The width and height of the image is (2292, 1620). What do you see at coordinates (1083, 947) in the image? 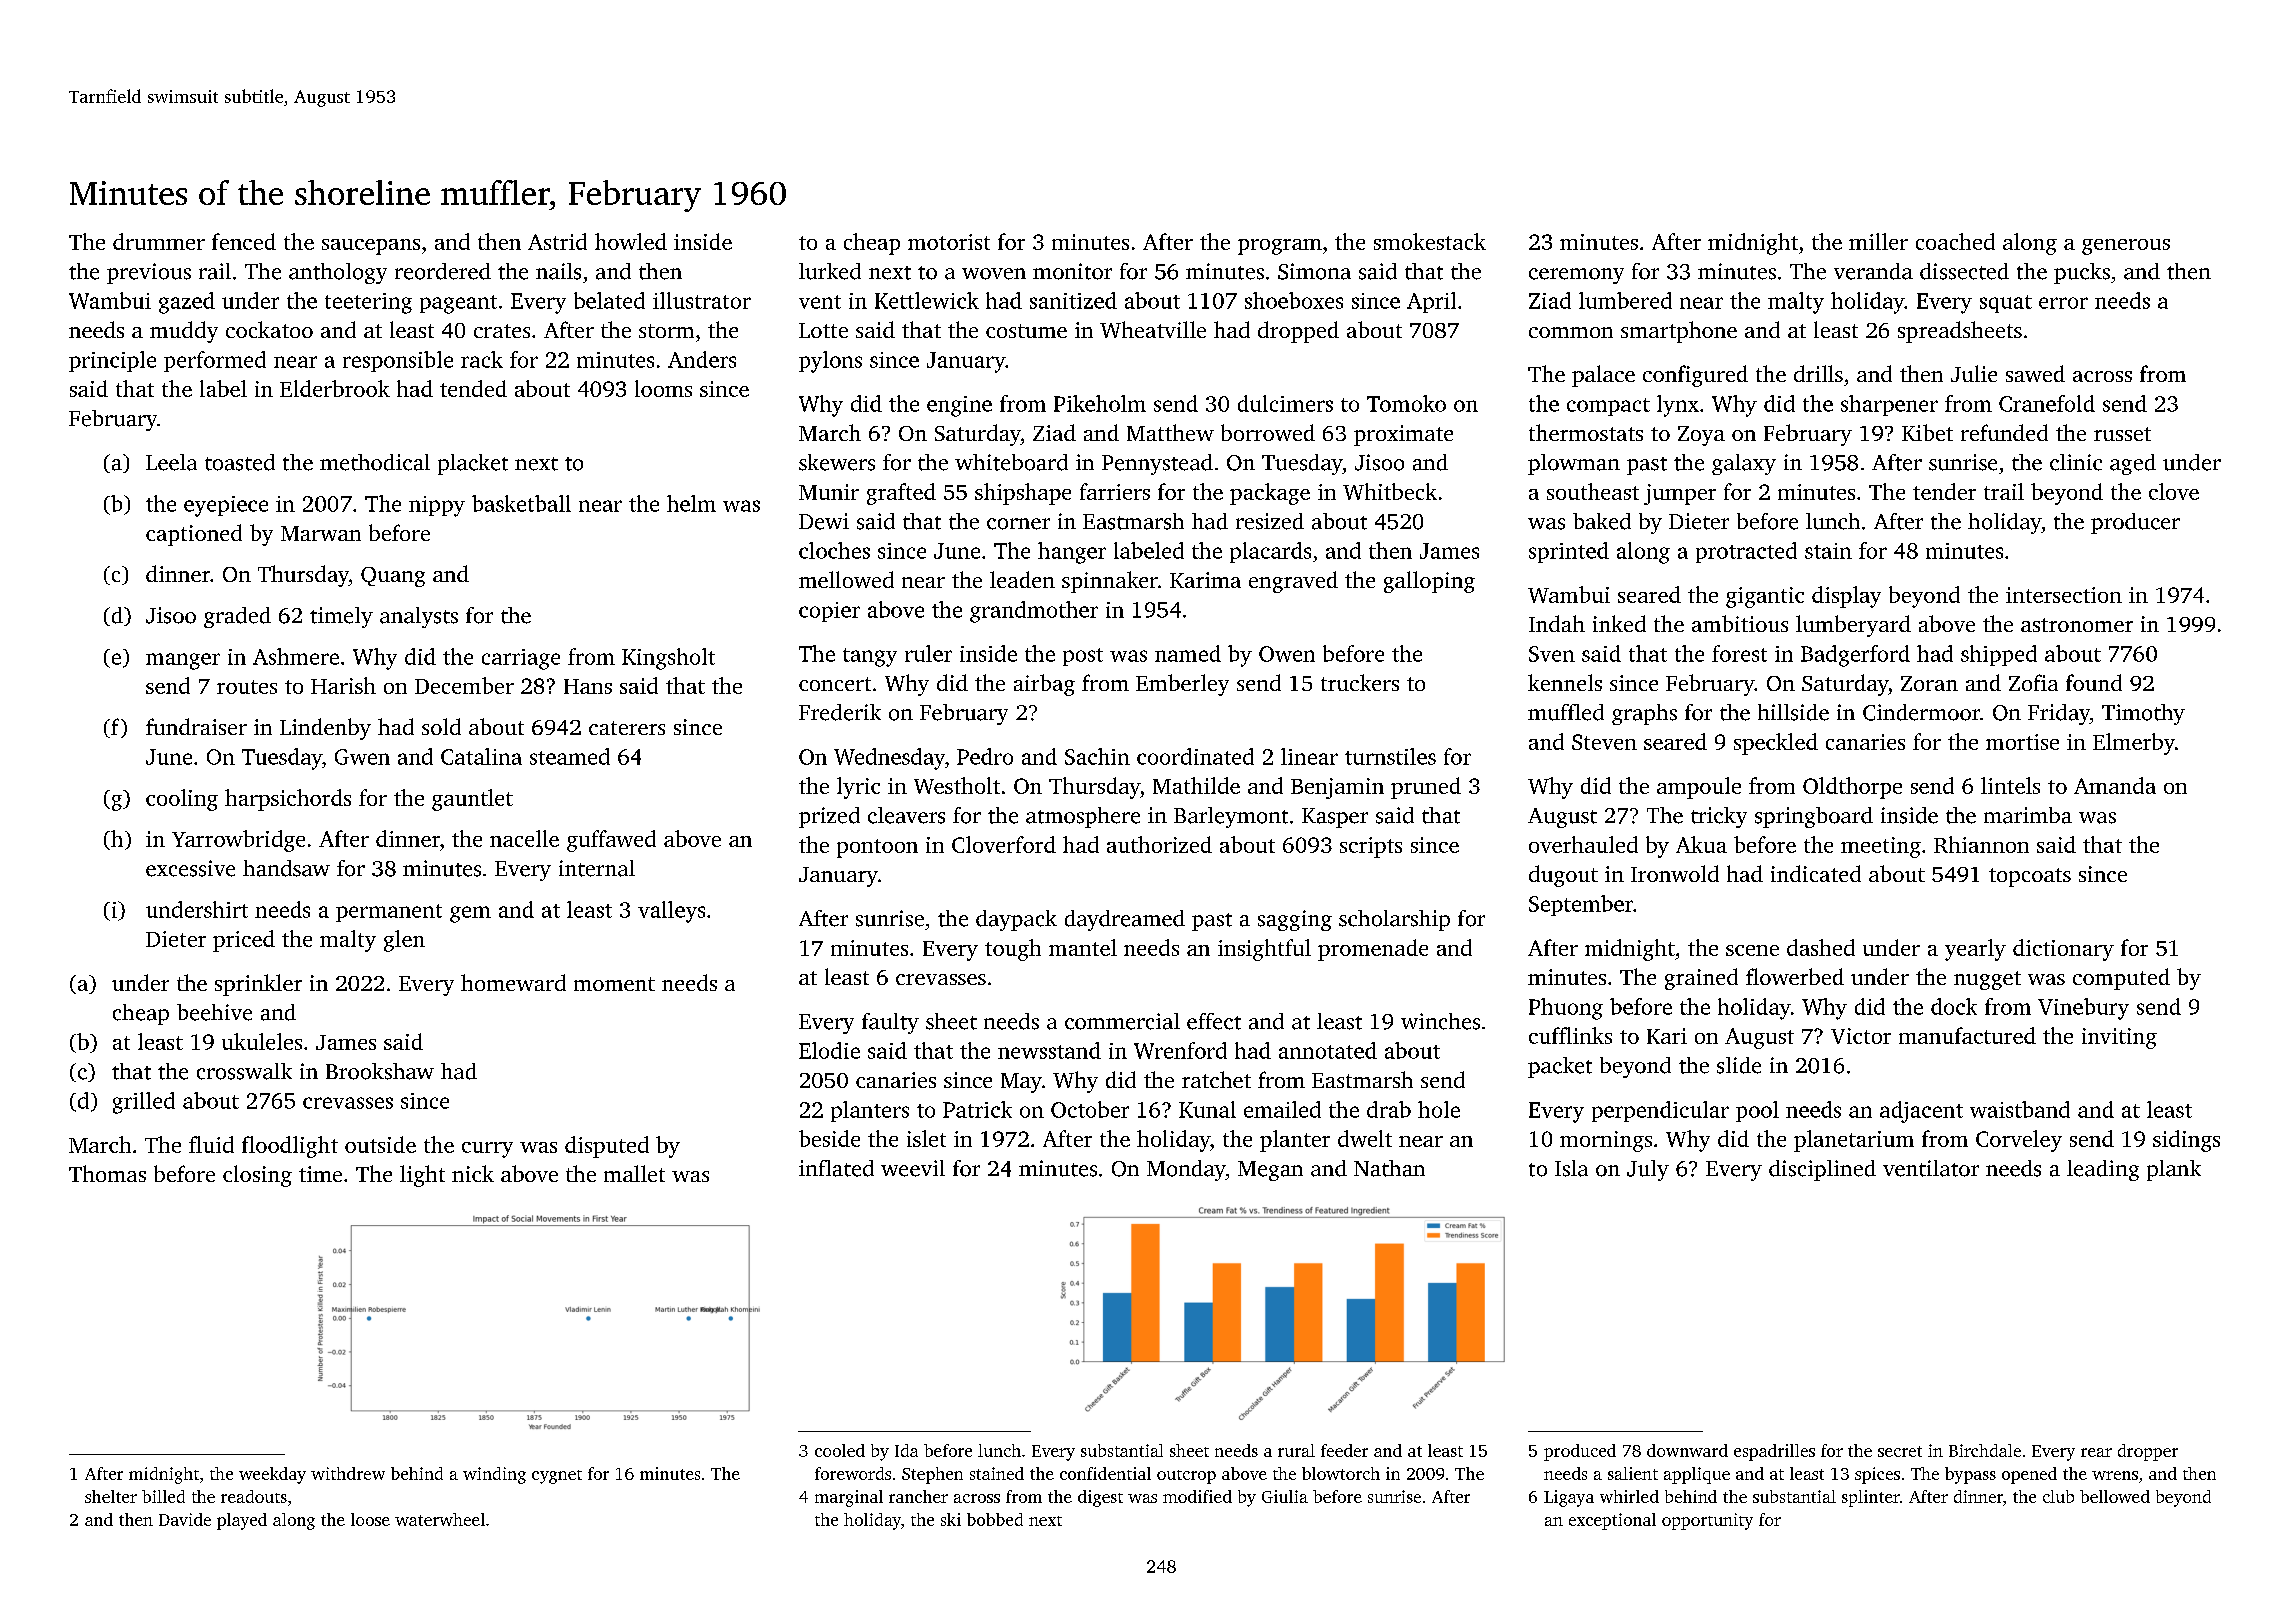
I see `mantel` at bounding box center [1083, 947].
